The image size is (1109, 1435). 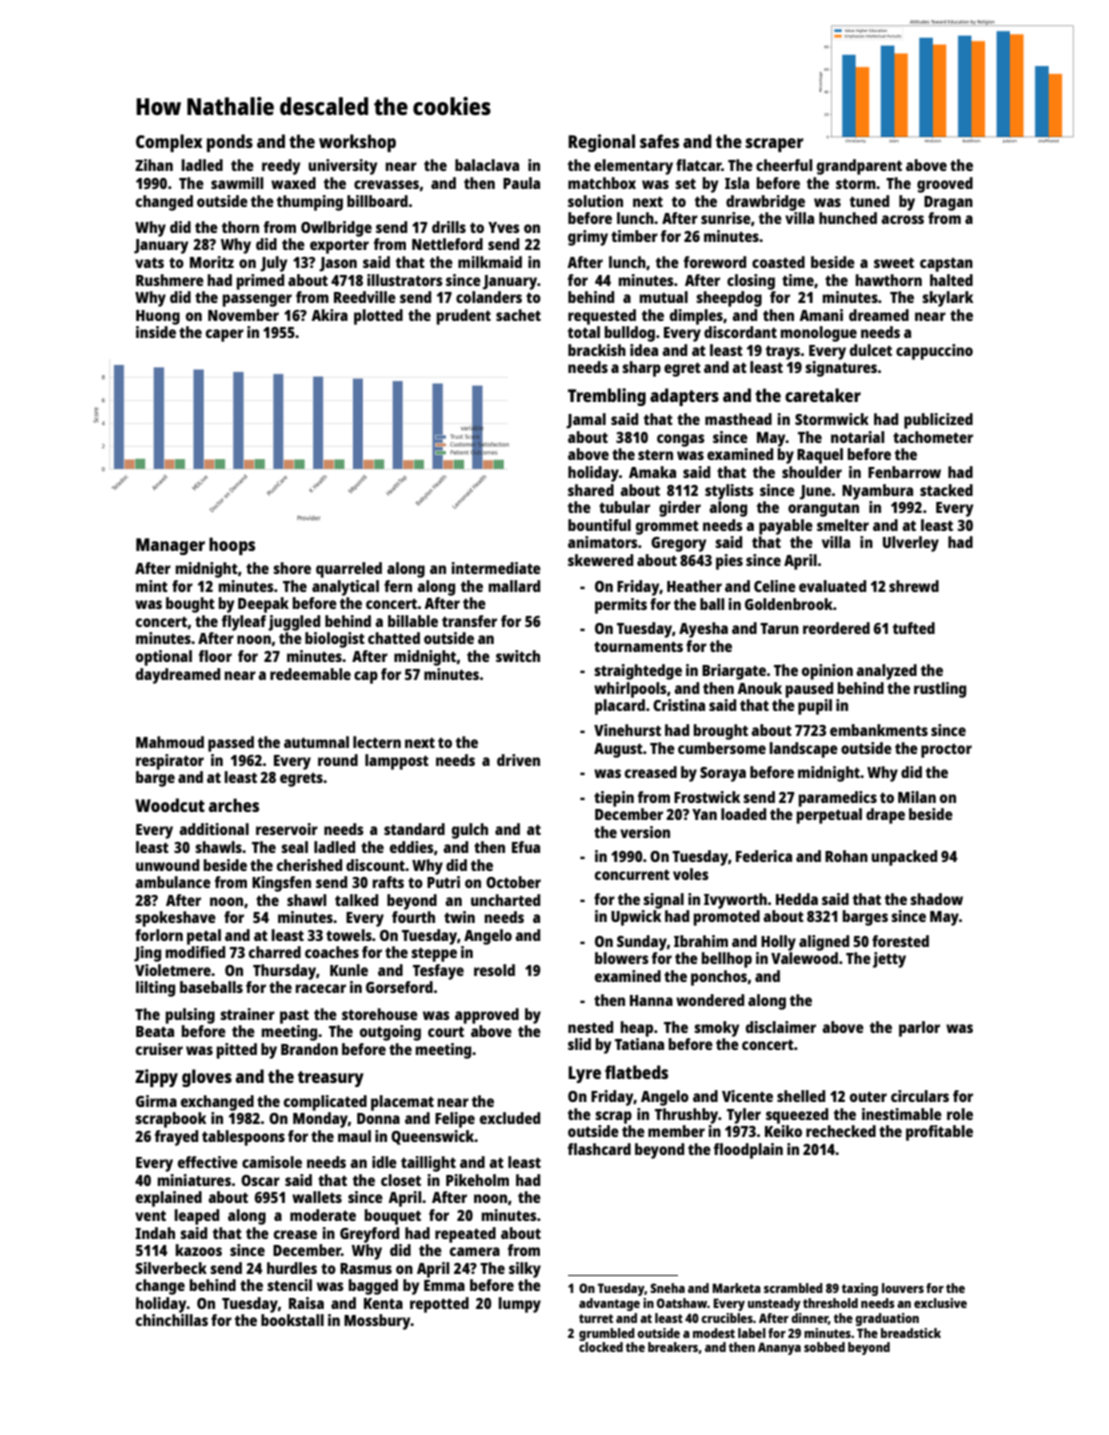 What do you see at coordinates (699, 165) in the screenshot?
I see `flatcar` at bounding box center [699, 165].
